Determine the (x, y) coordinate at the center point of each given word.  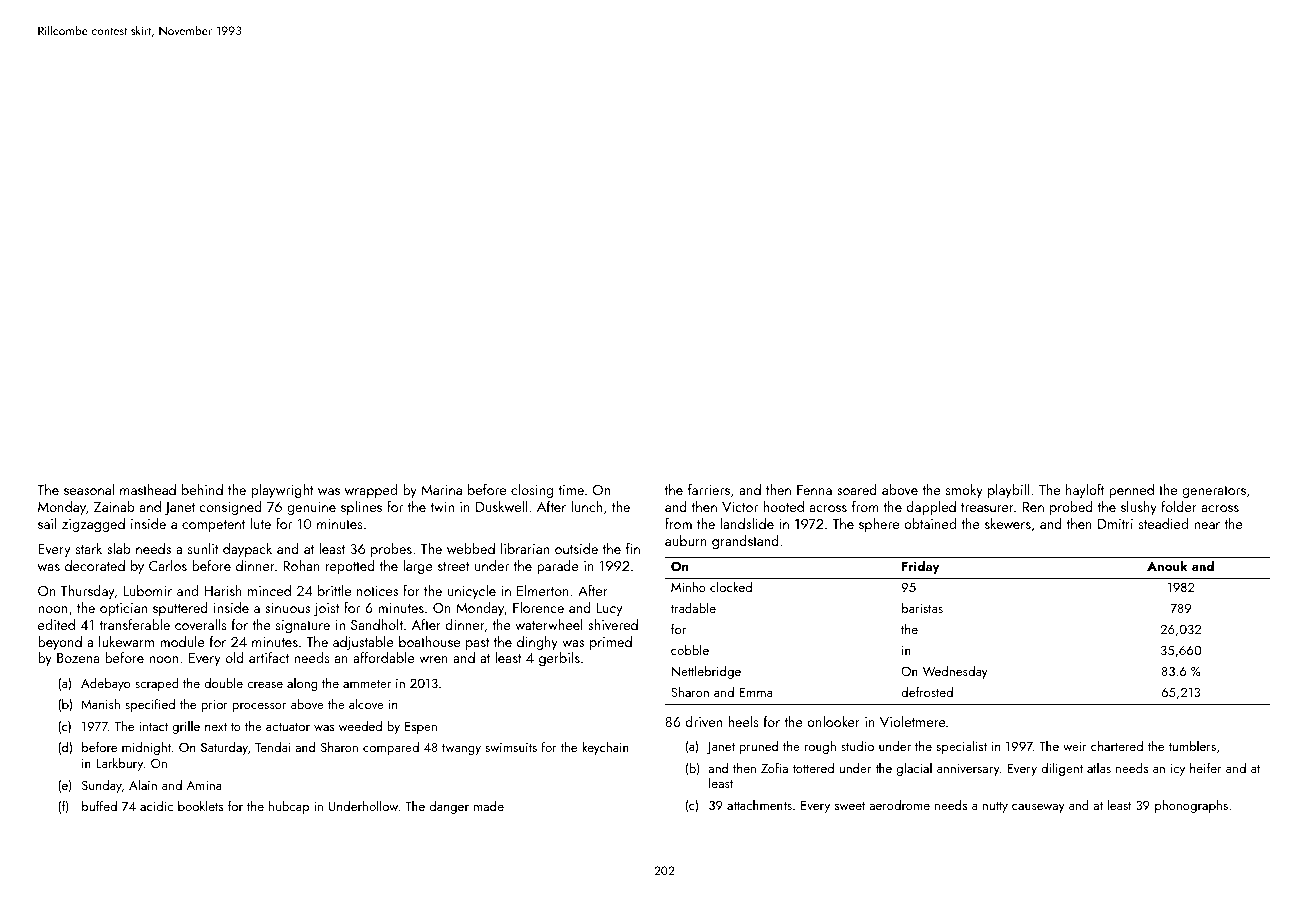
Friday (921, 567)
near (1207, 525)
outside (576, 548)
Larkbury (119, 764)
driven (704, 721)
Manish (100, 703)
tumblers (1192, 745)
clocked (731, 586)
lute (260, 523)
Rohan (301, 565)
